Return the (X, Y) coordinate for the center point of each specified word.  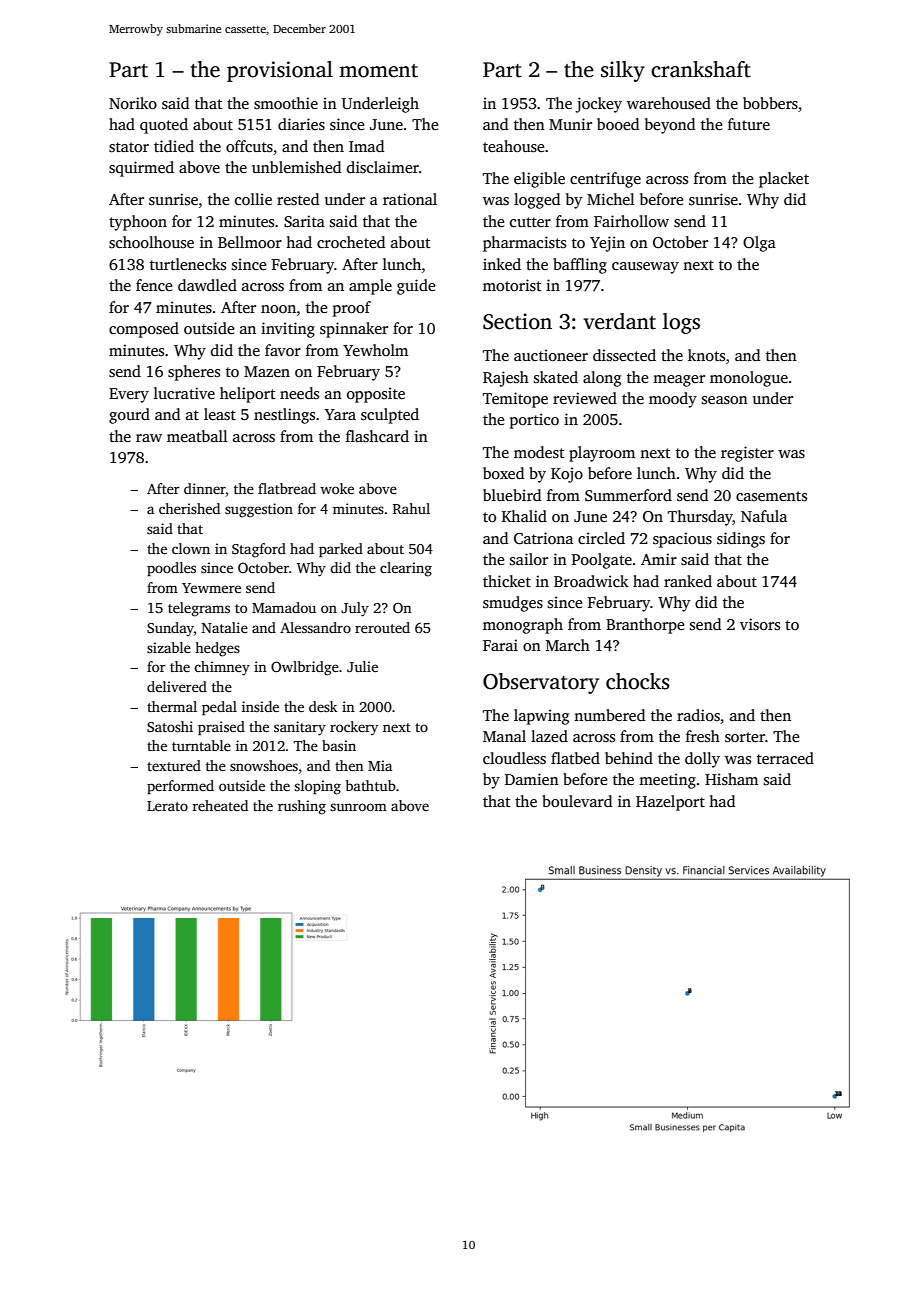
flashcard (377, 436)
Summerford (628, 495)
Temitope (515, 400)
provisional (280, 71)
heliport (248, 395)
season (725, 400)
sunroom (358, 807)
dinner (205, 490)
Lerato (167, 806)
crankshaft (701, 69)
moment (378, 71)
